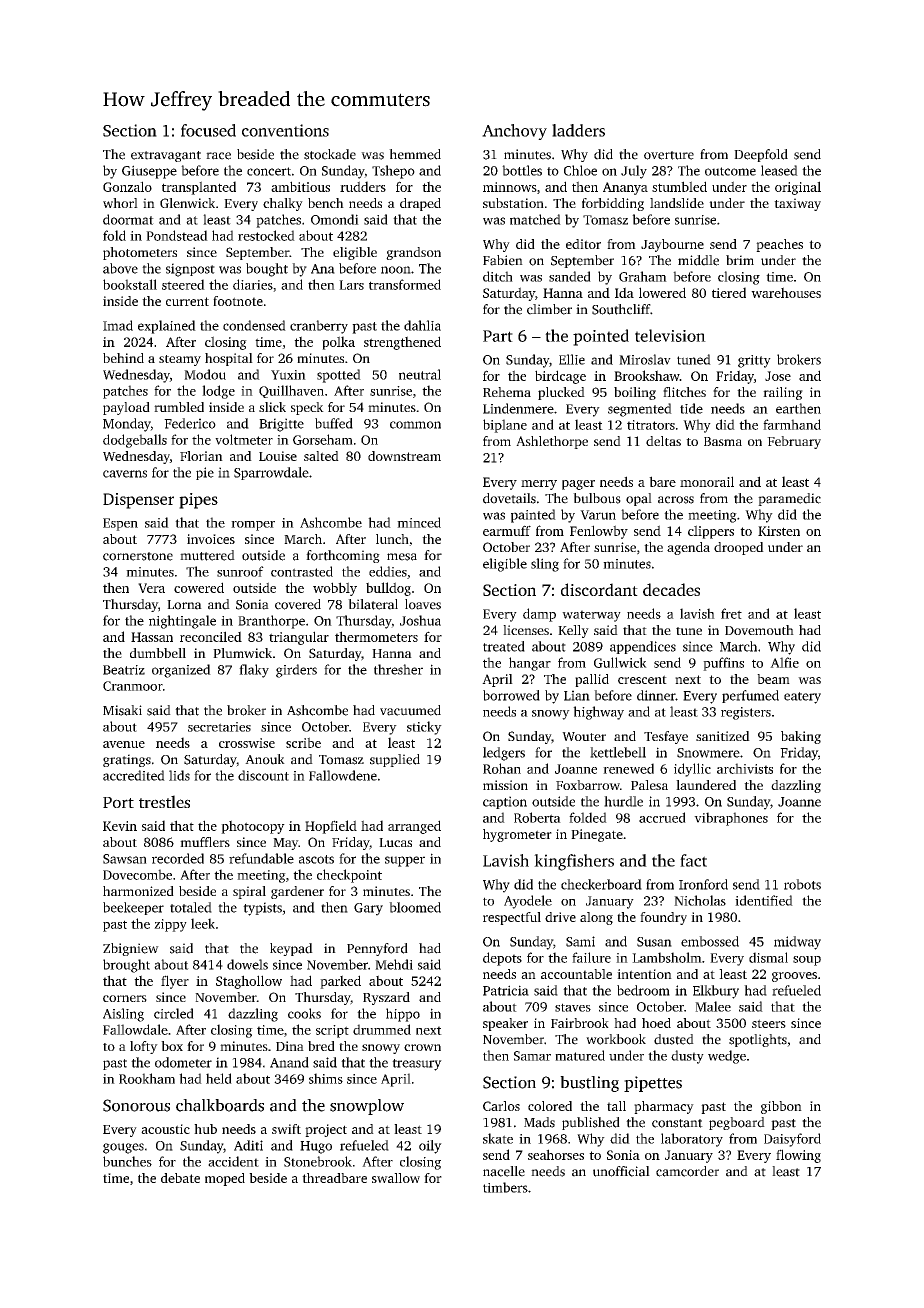  I want to click on eddies, so click(388, 571).
